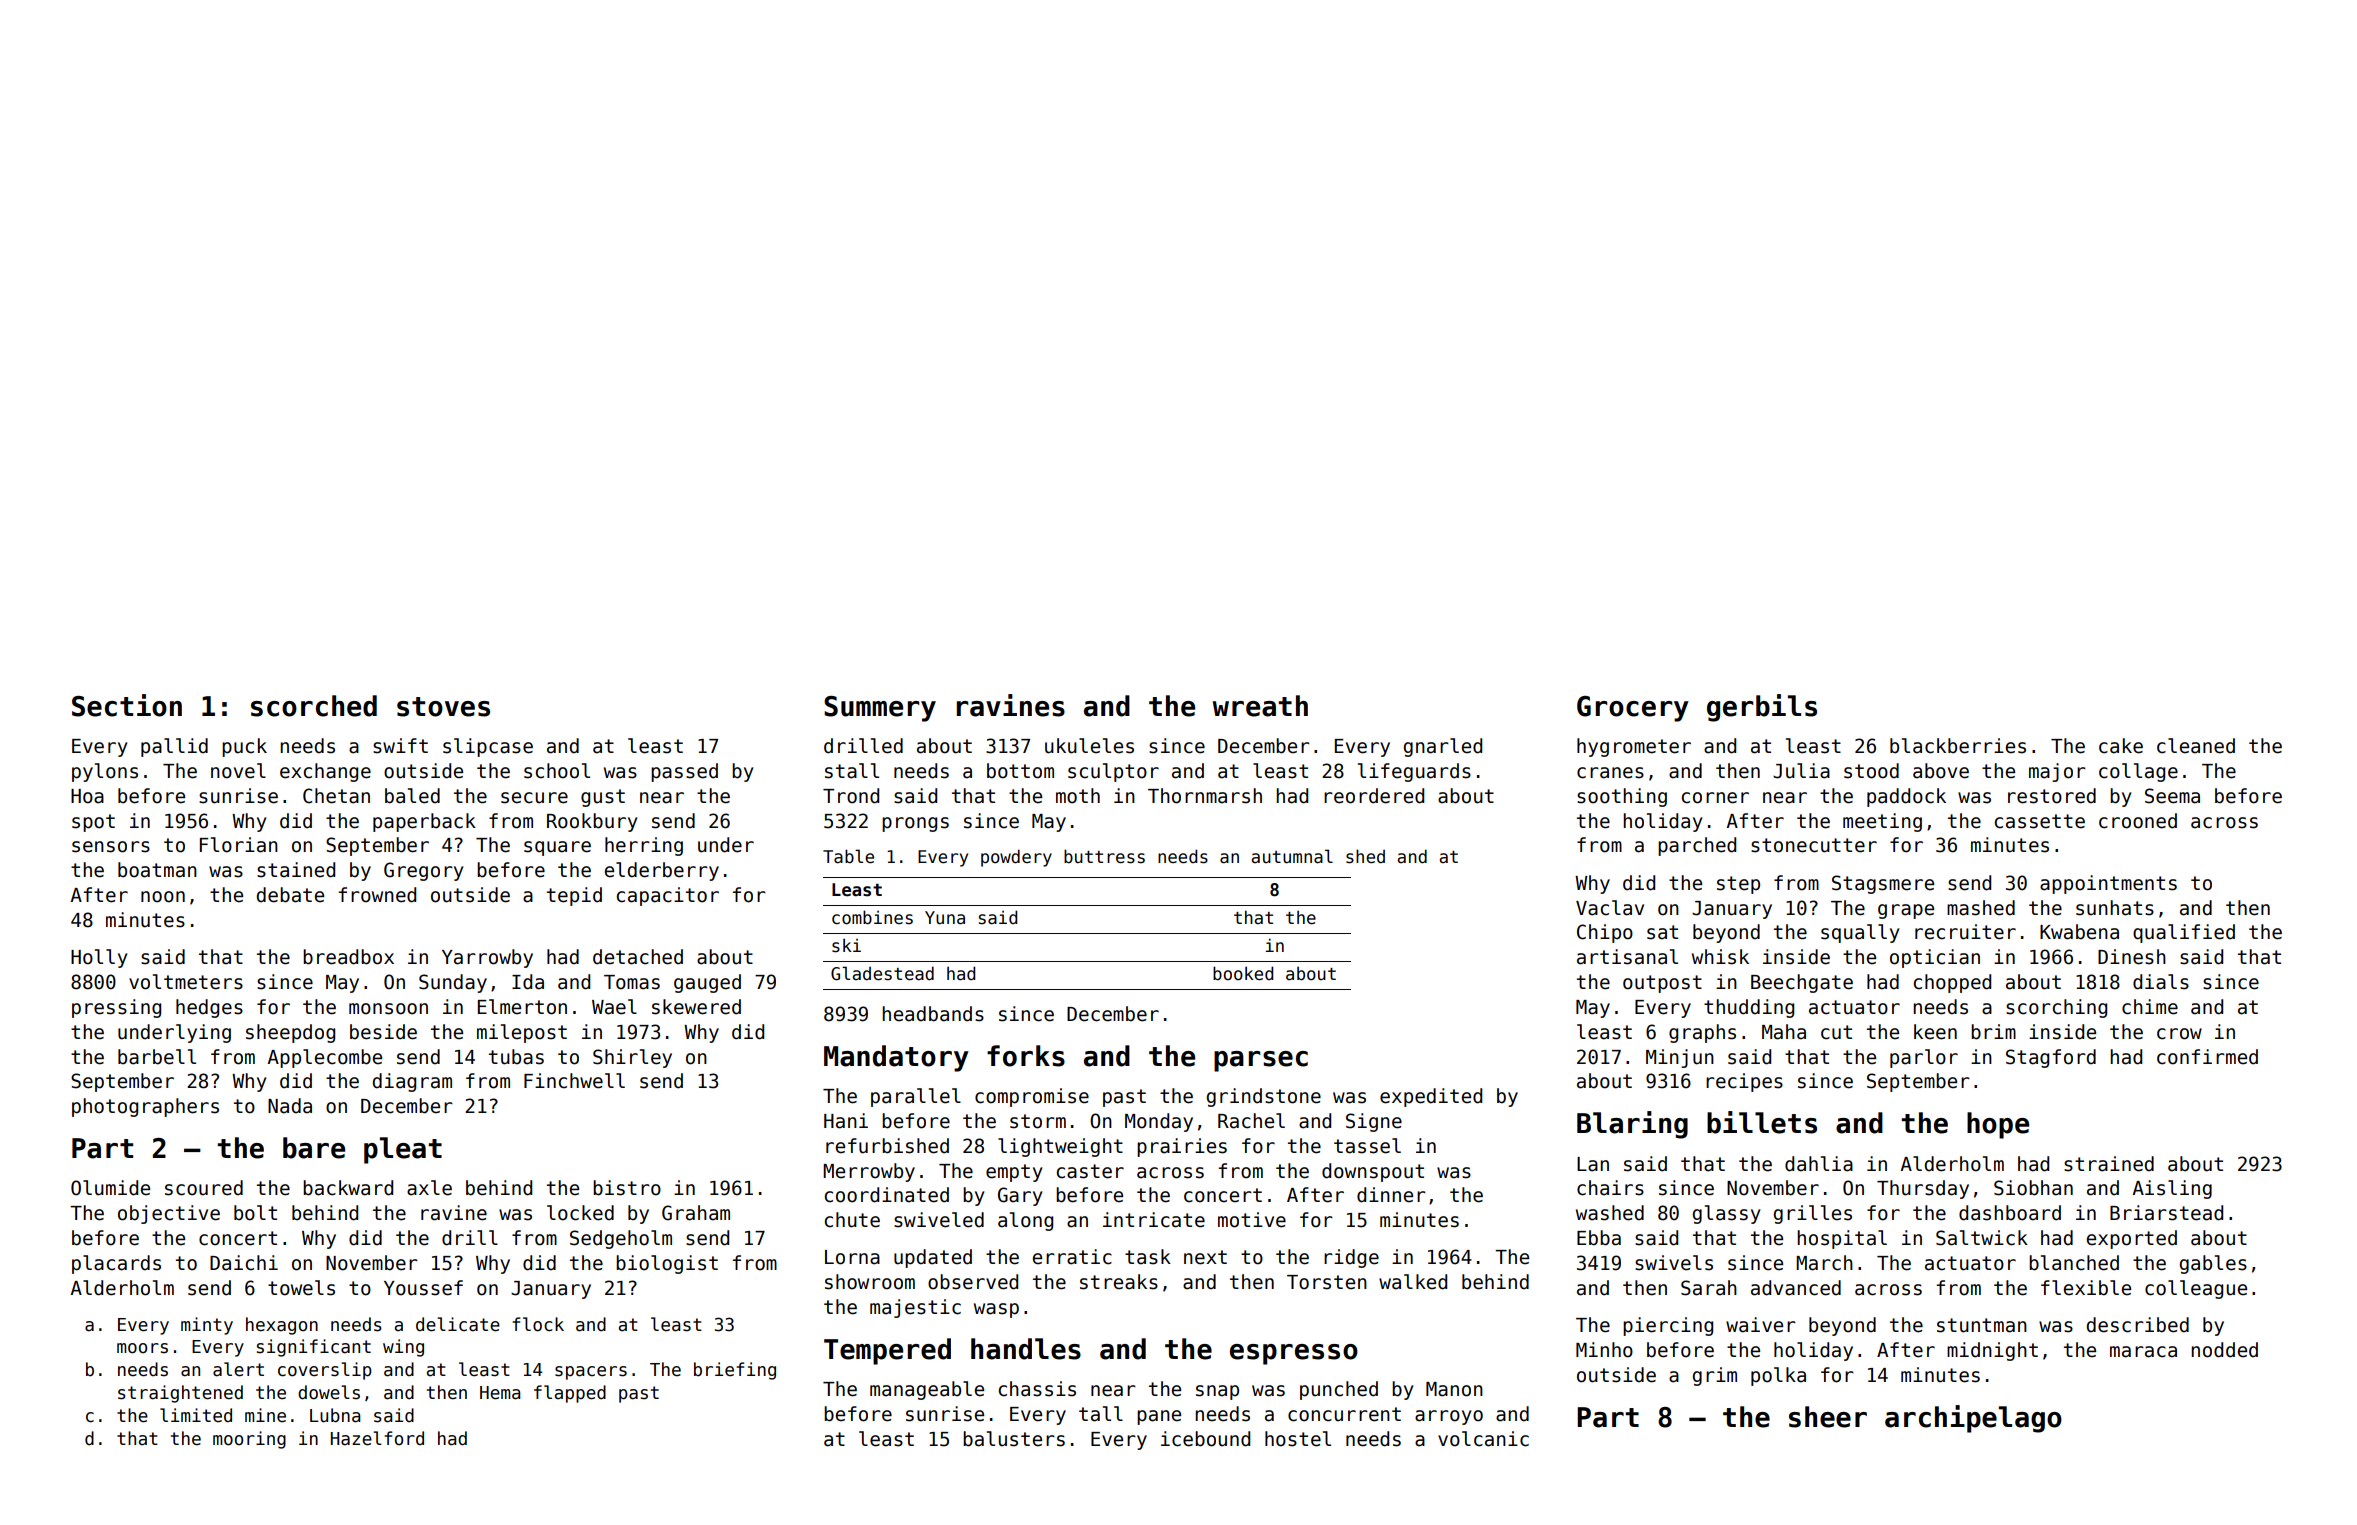  What do you see at coordinates (116, 1008) in the screenshot?
I see `pressing` at bounding box center [116, 1008].
